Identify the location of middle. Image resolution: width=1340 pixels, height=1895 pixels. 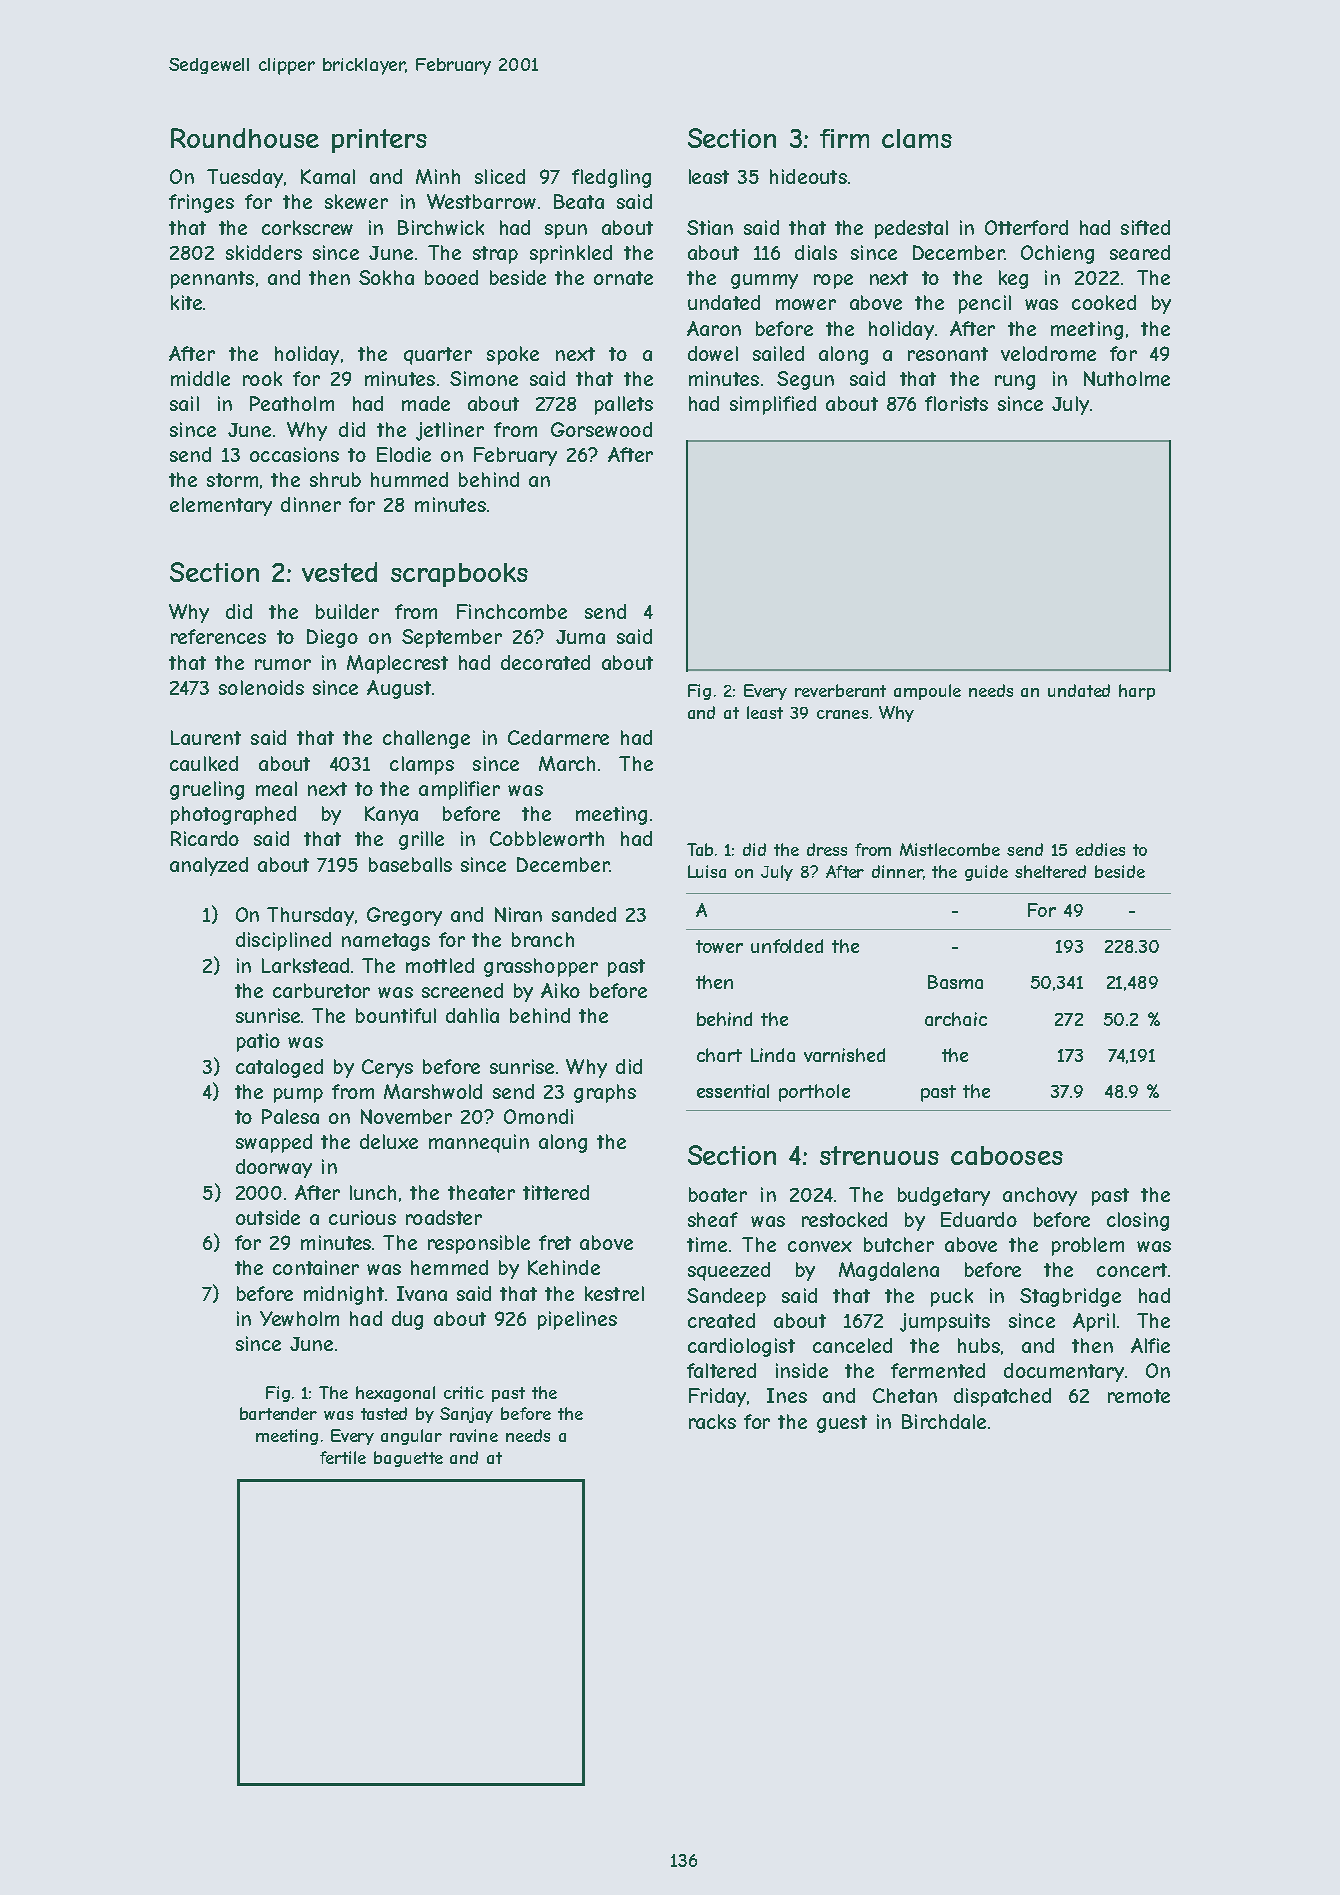
(200, 378).
